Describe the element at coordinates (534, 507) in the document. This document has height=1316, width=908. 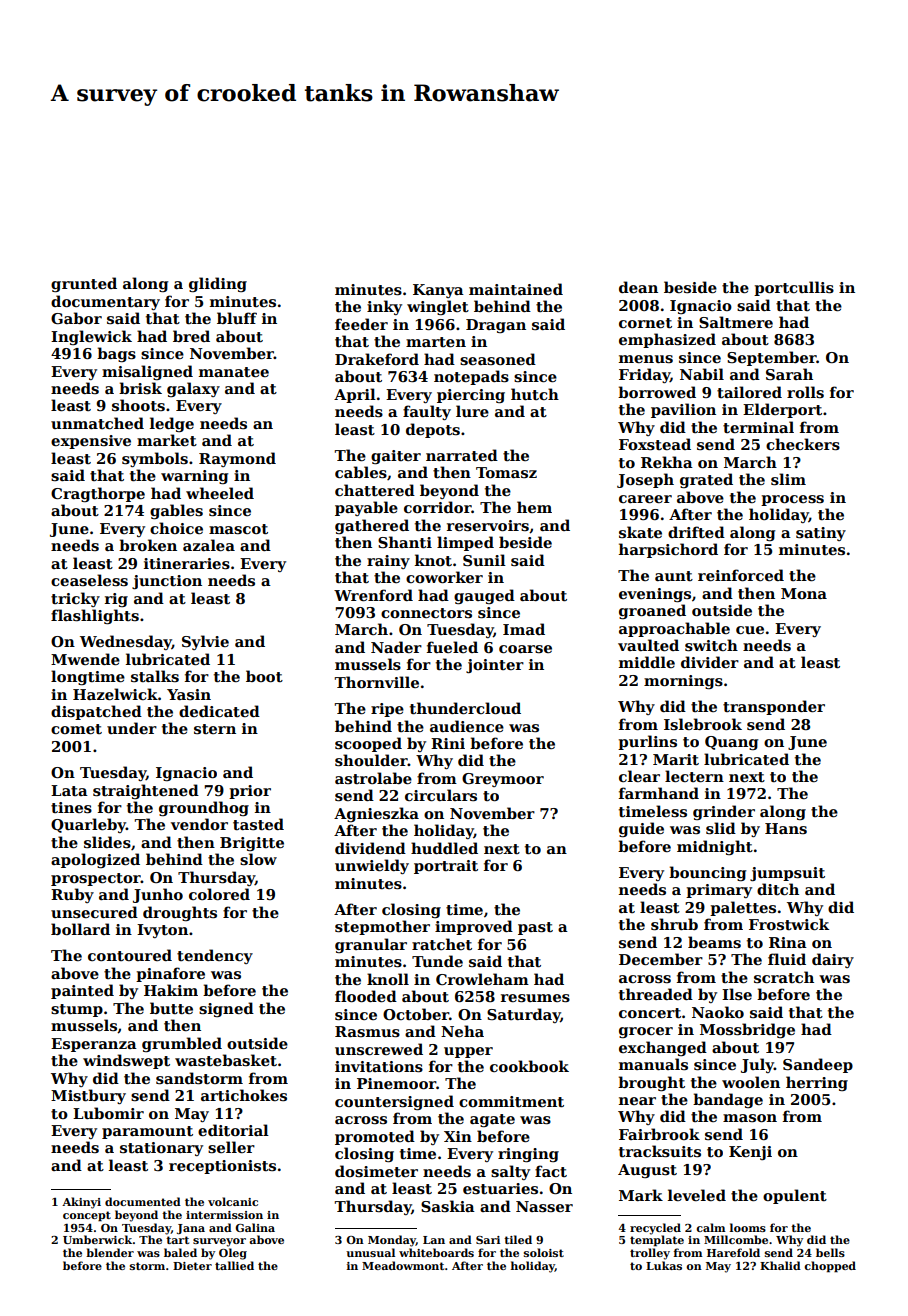
I see `hem` at that location.
